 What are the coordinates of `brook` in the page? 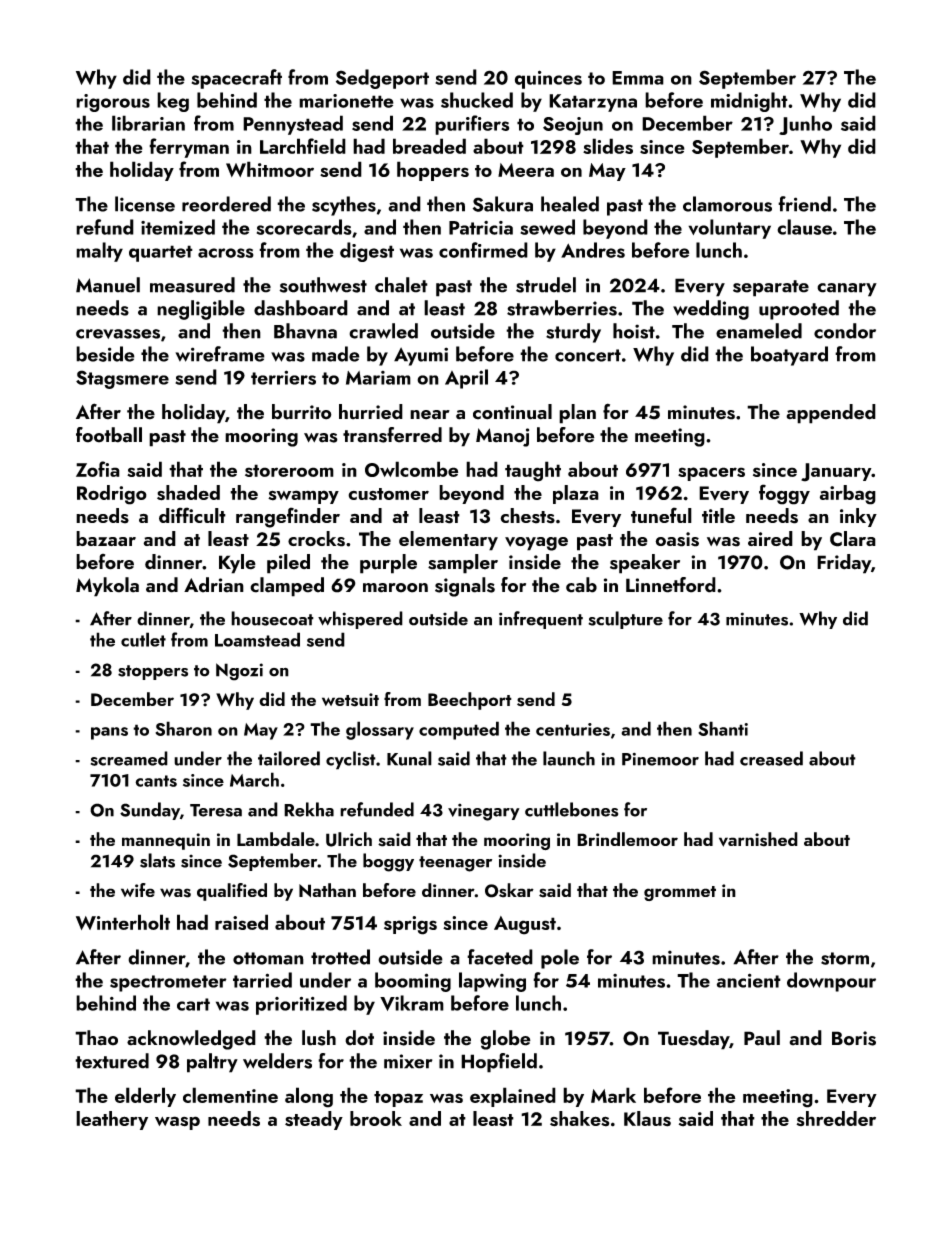 It's located at (376, 1118).
